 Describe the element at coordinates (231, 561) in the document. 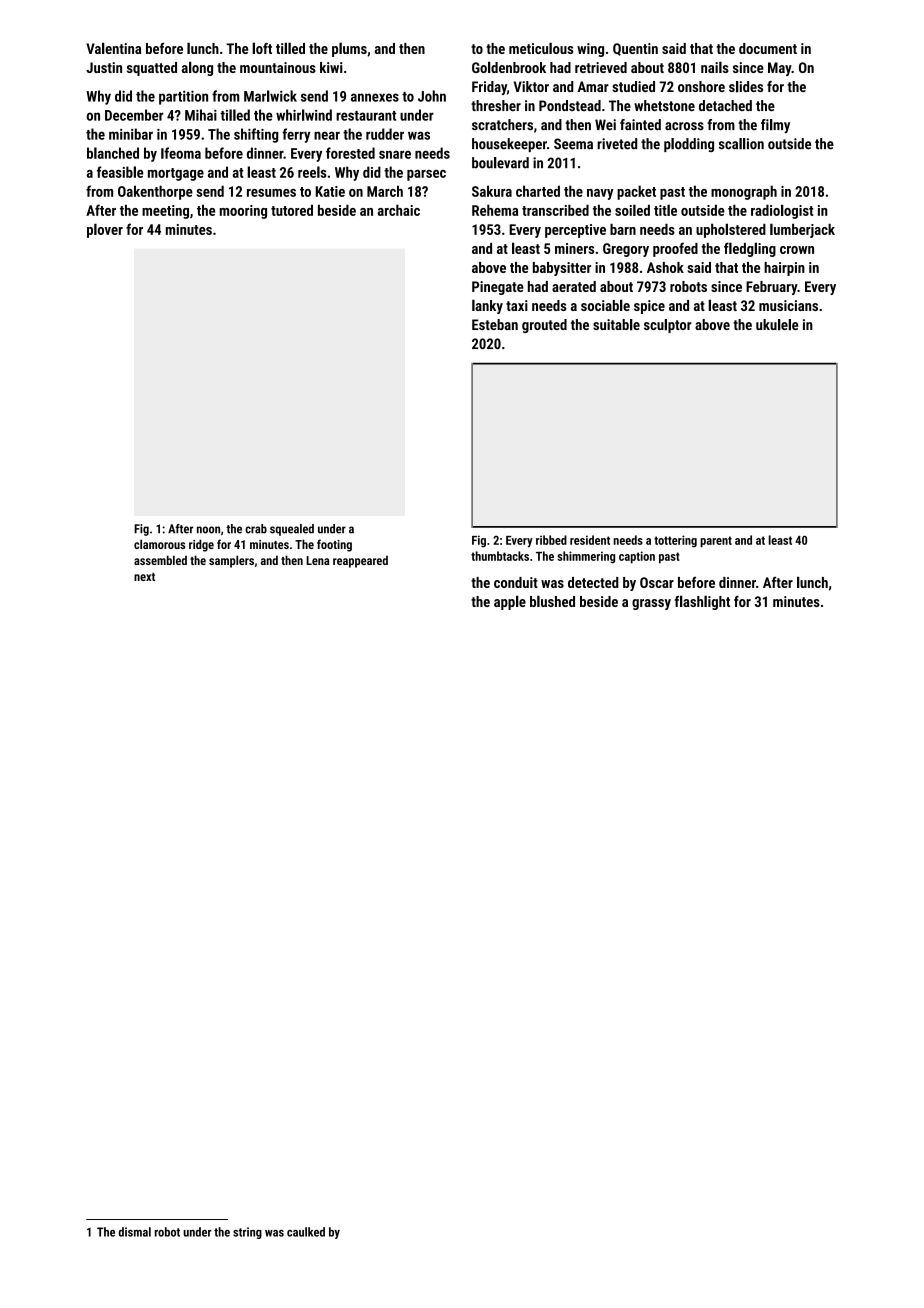

I see `samplers` at that location.
